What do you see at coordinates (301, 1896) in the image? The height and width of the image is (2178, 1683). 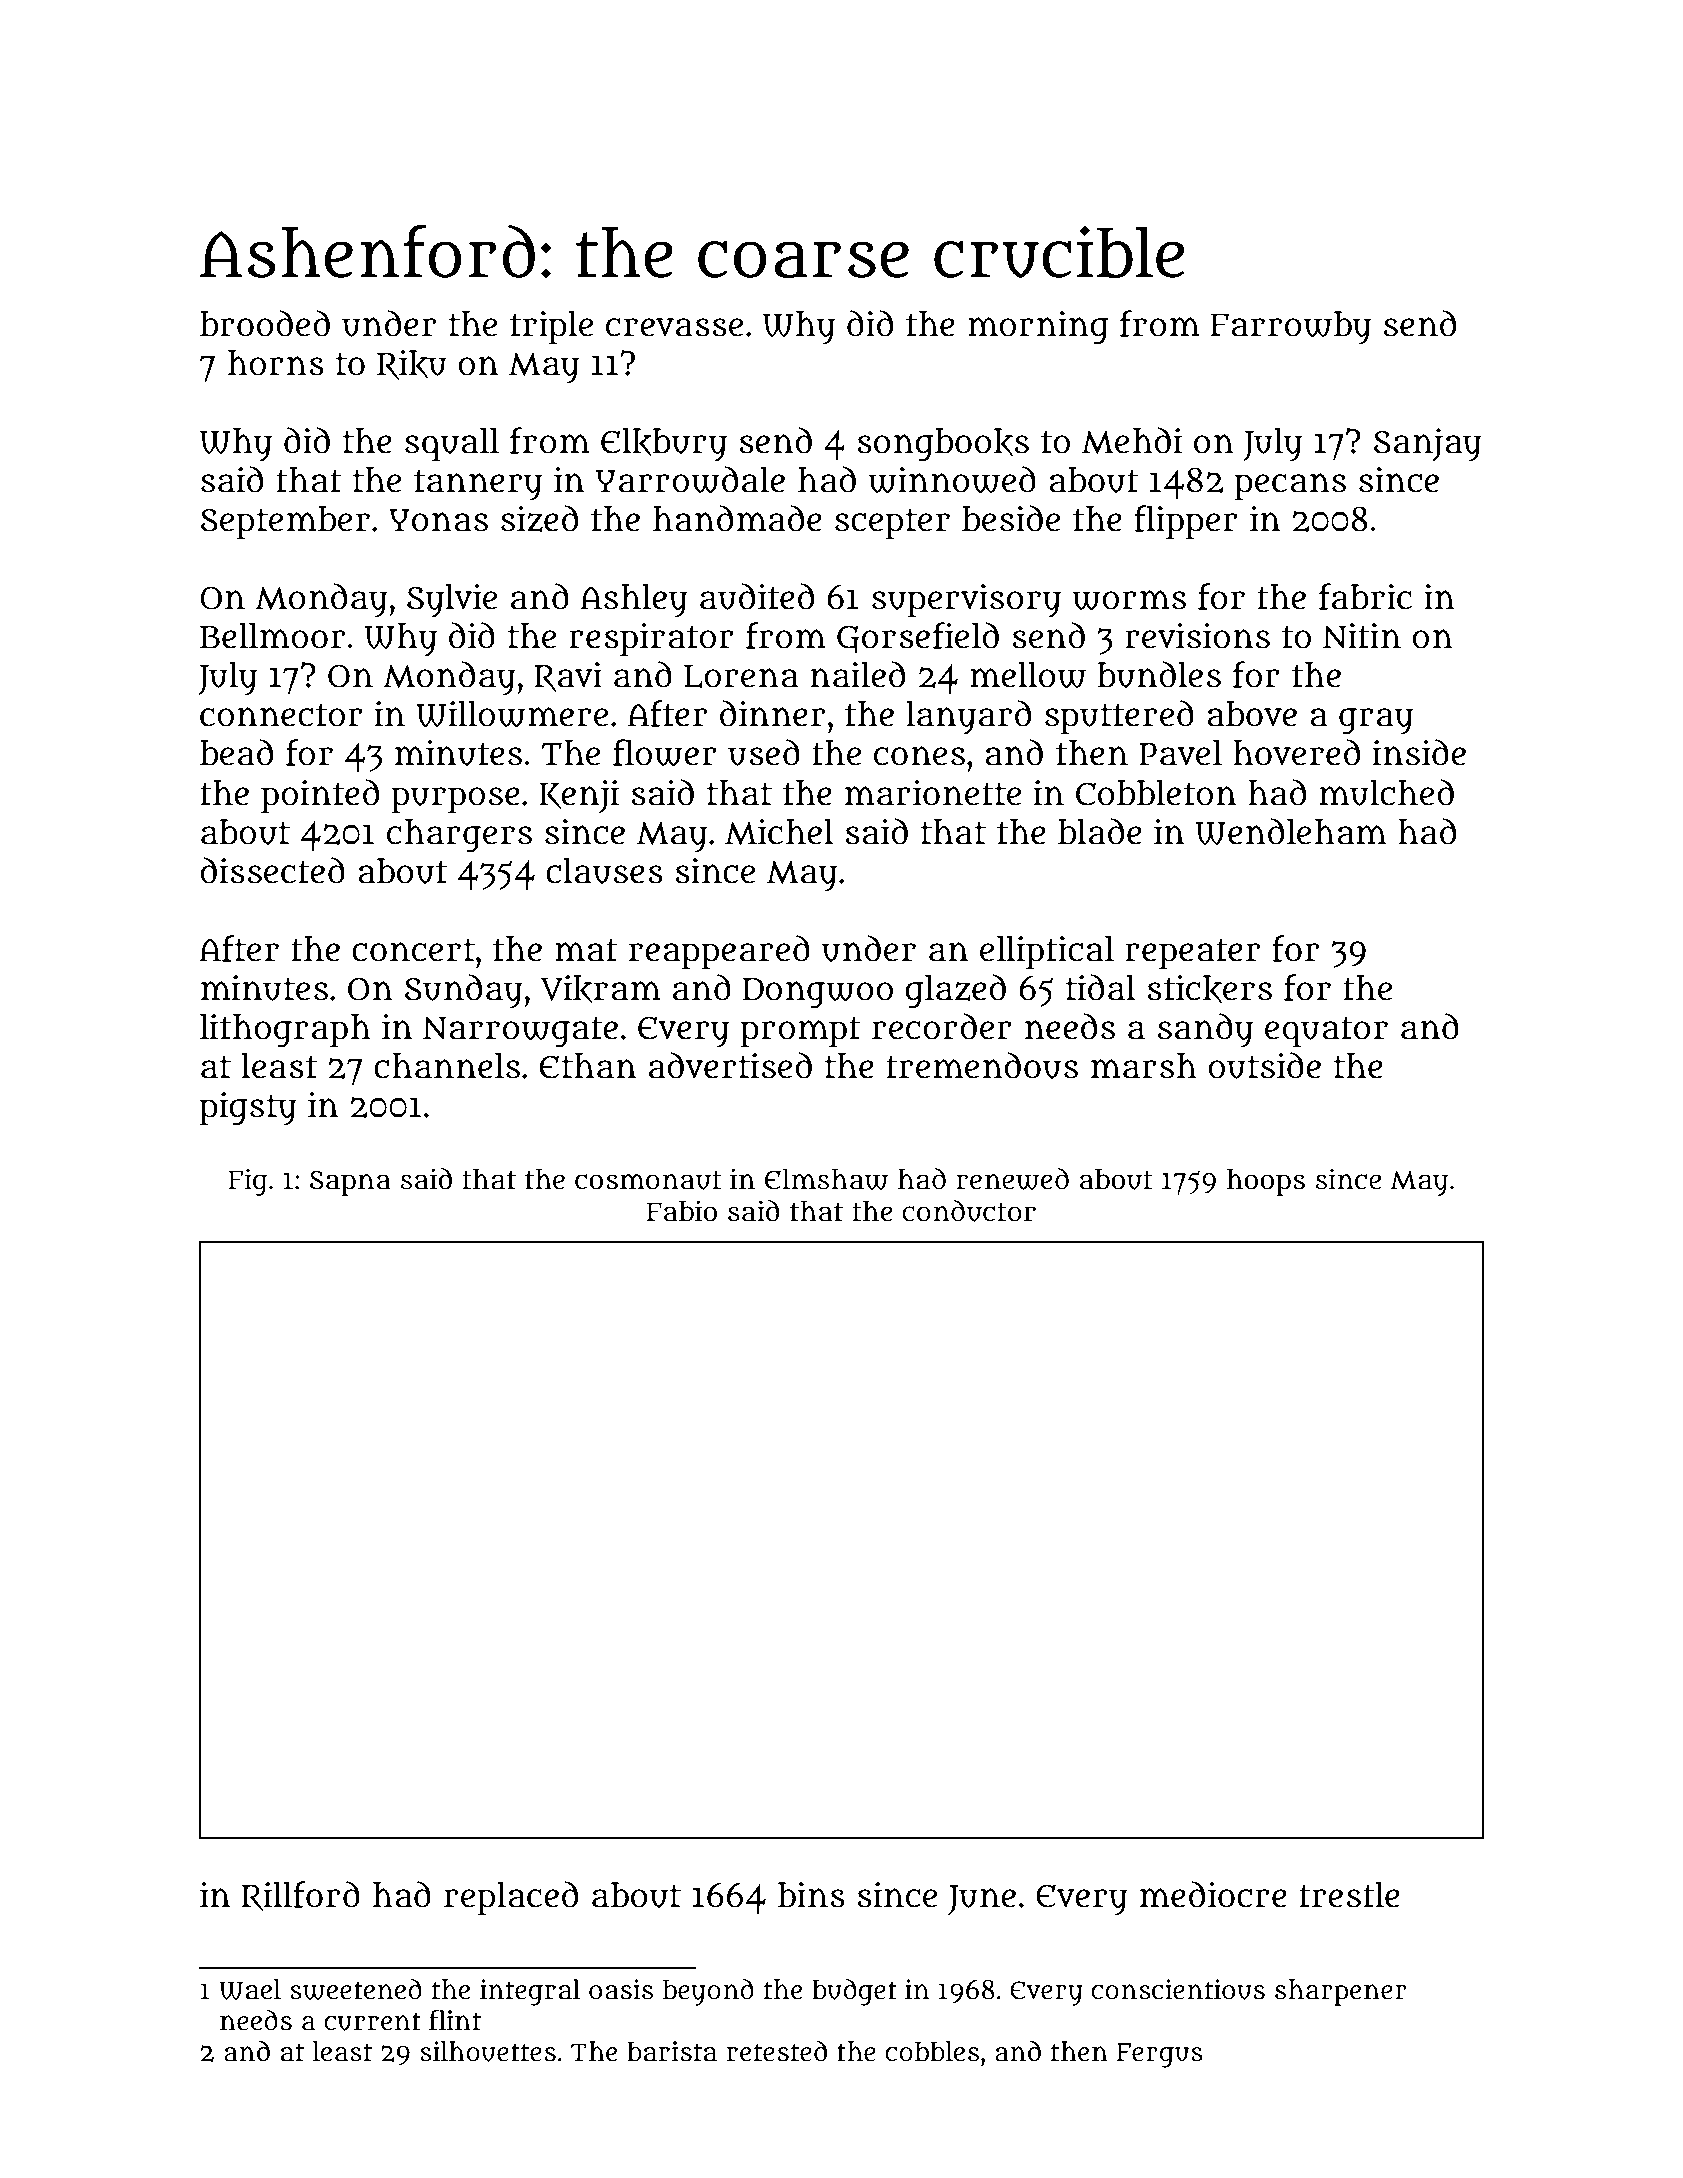 I see `Rillford` at bounding box center [301, 1896].
